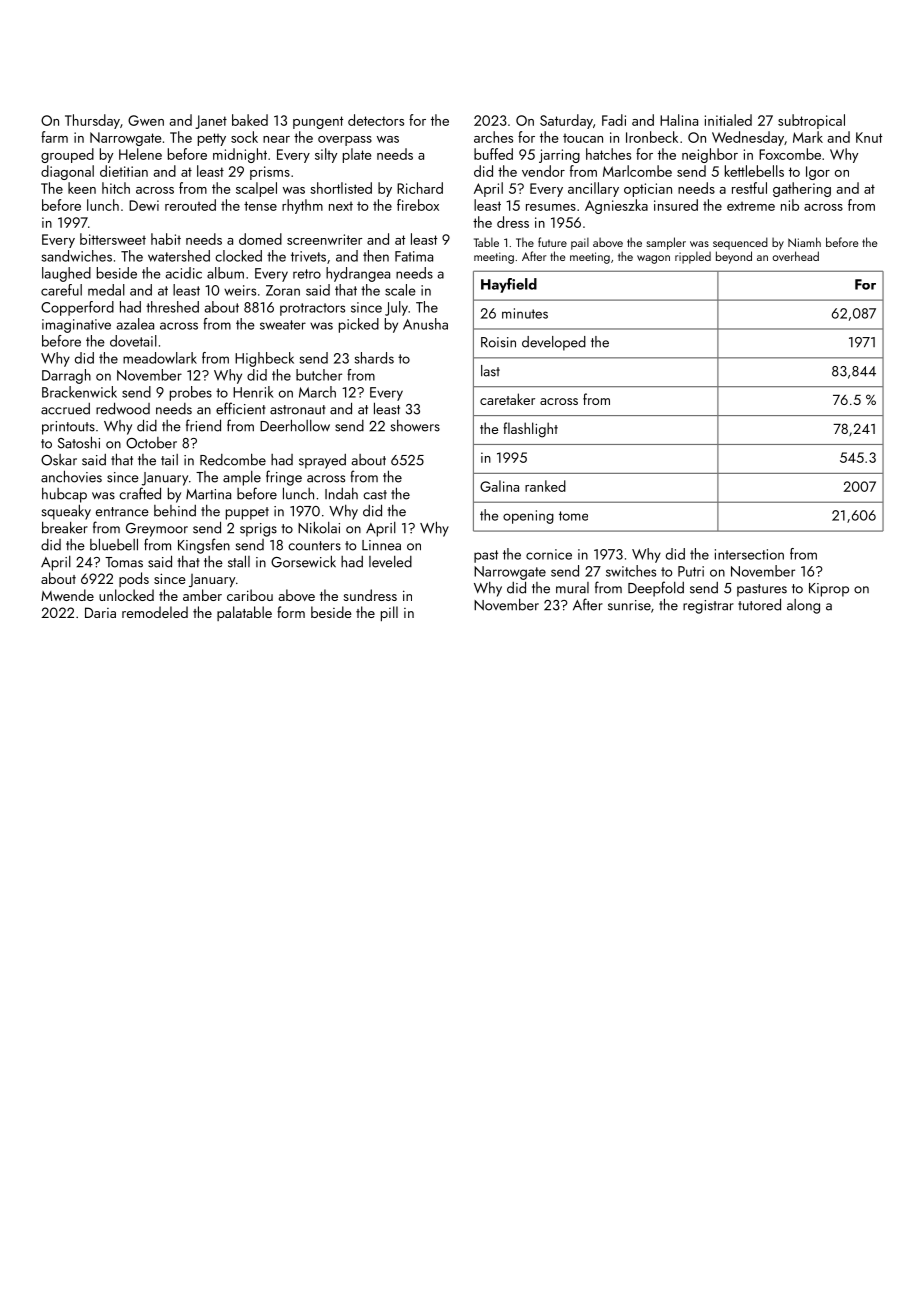 This document has width=924, height=1308. Describe the element at coordinates (734, 257) in the document. I see `beyond` at that location.
